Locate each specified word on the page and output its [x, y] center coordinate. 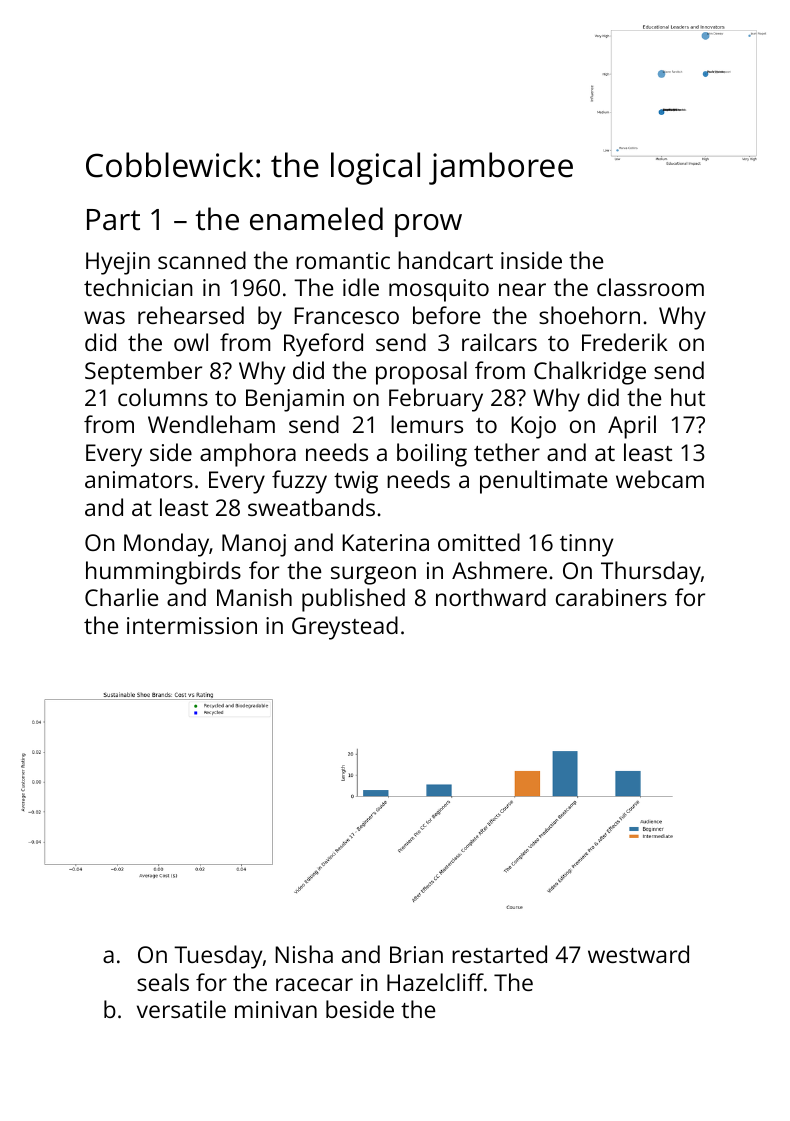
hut [688, 397]
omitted [479, 542]
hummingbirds [163, 573]
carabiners [611, 597]
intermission [192, 625]
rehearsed [191, 315]
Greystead [345, 628]
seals [163, 982]
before [446, 315]
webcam [660, 479]
